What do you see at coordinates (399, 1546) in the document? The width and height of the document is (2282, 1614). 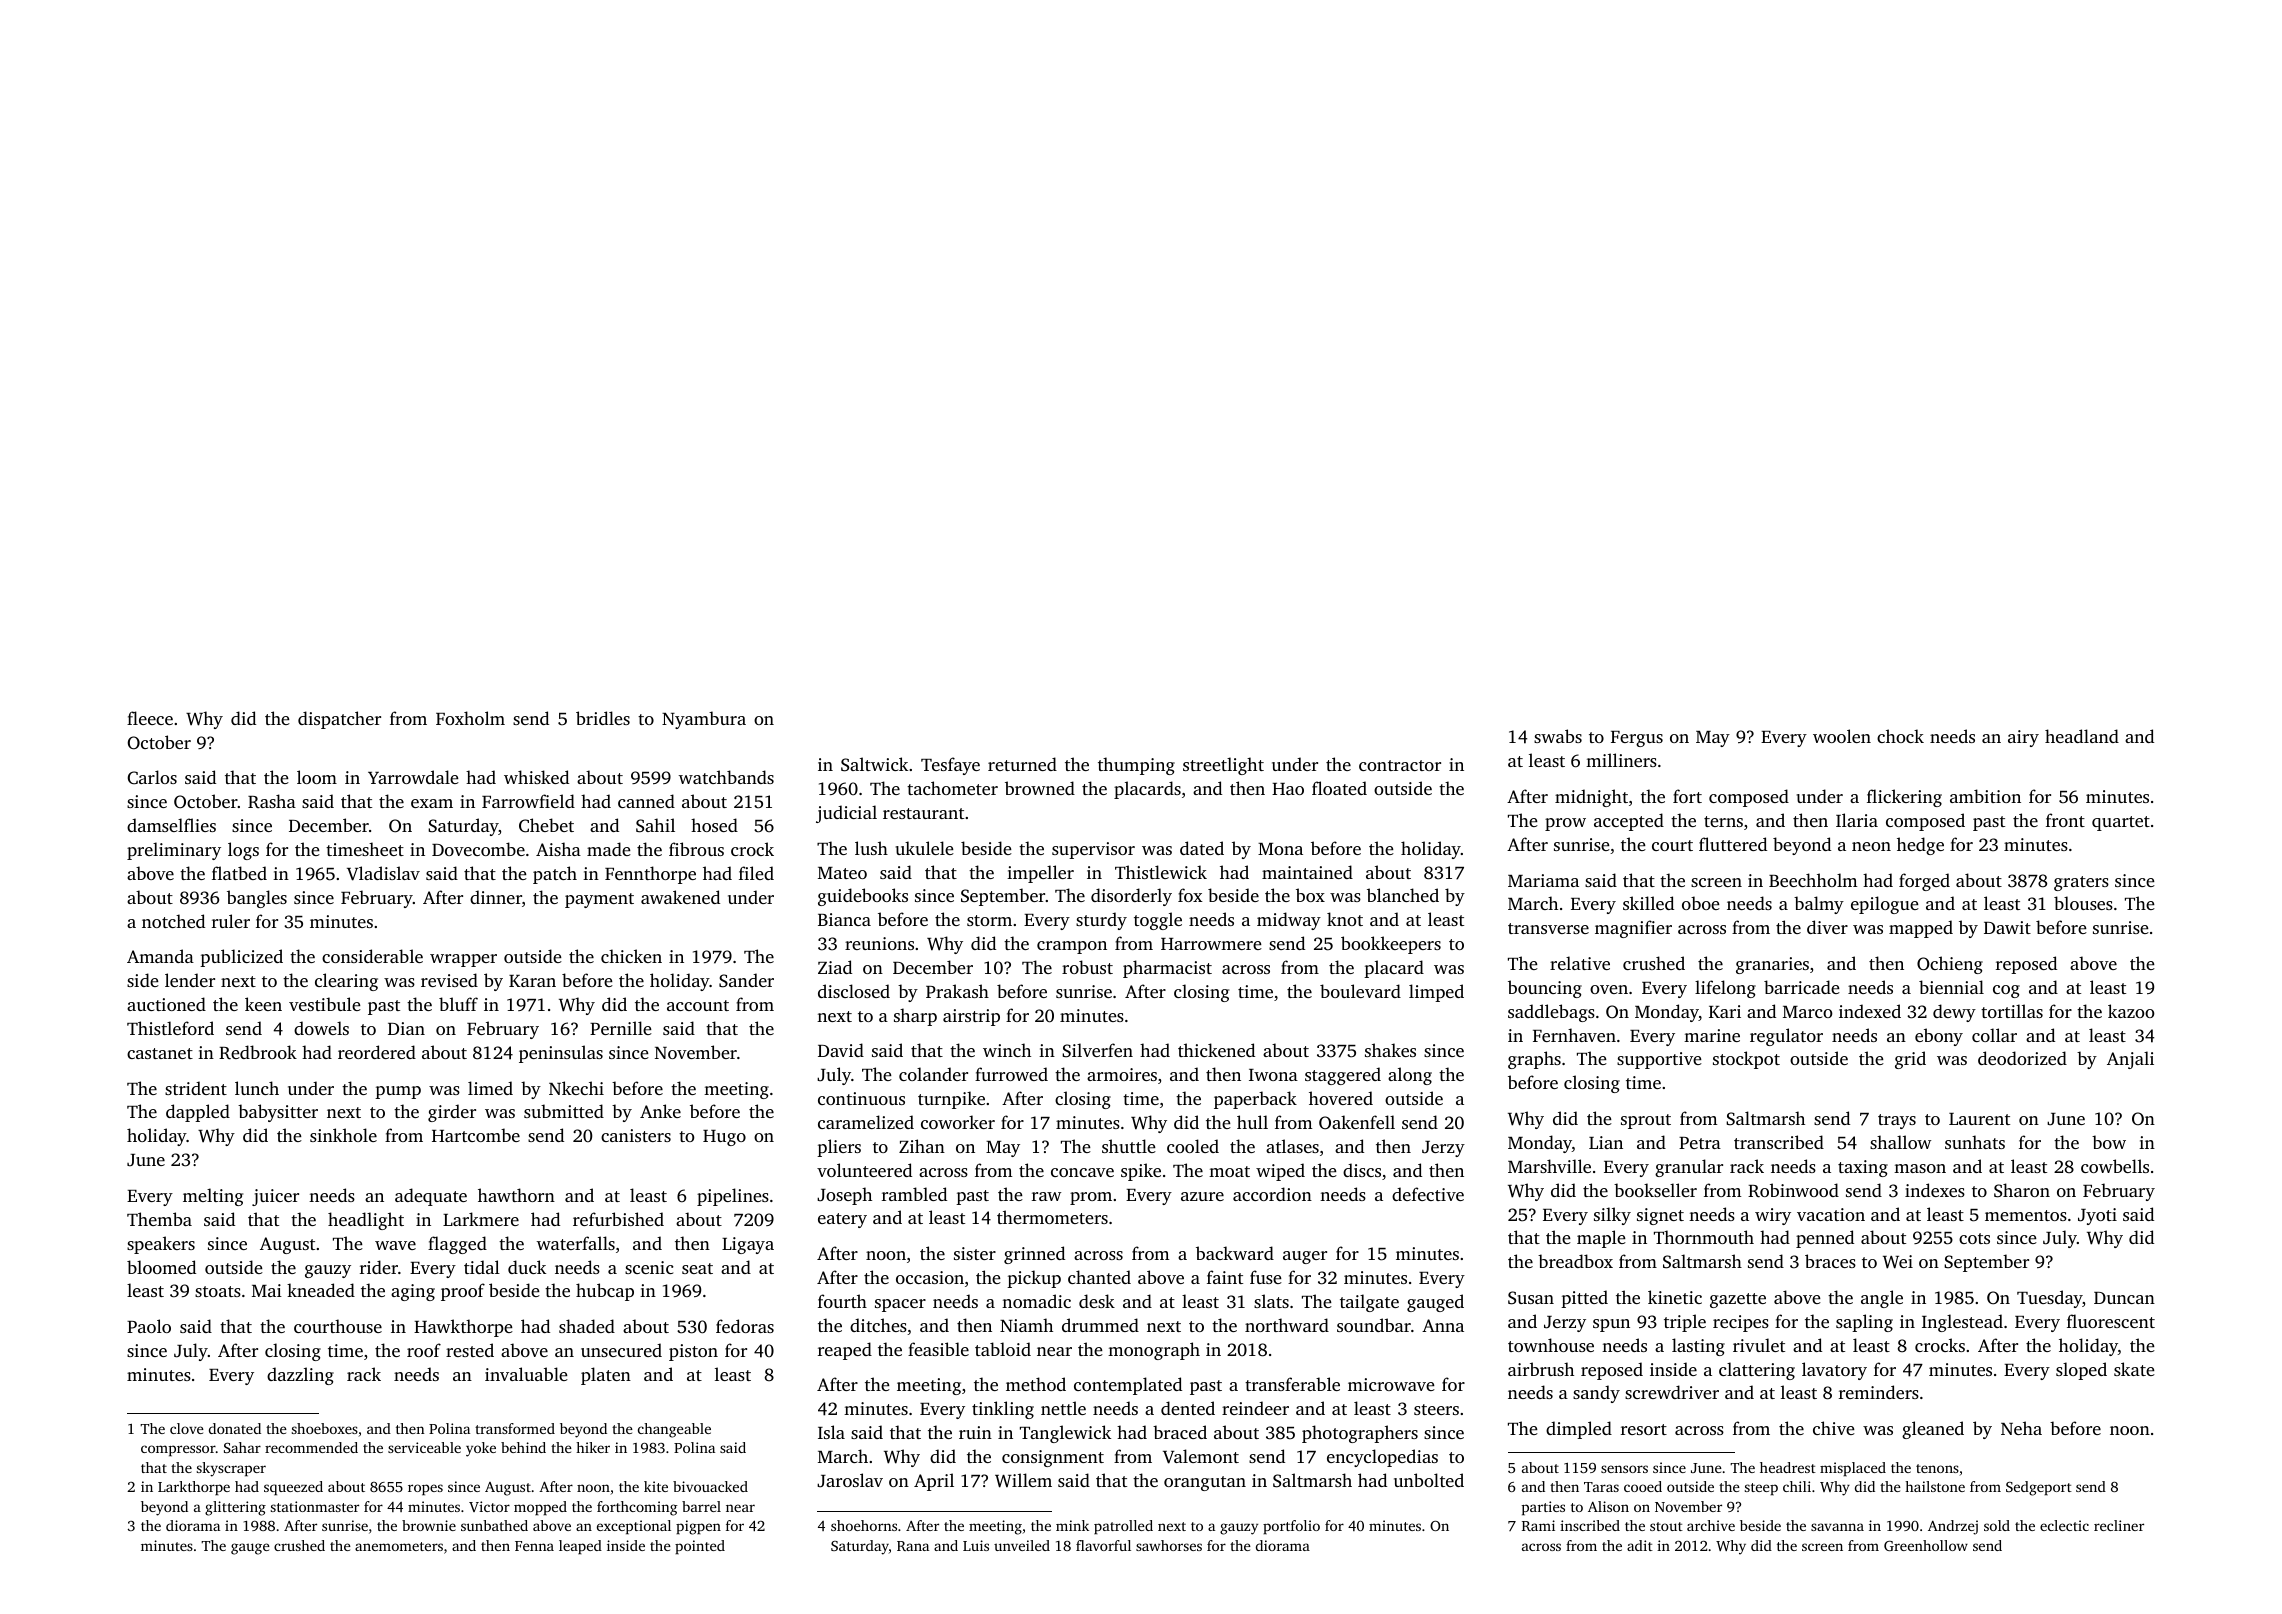 I see `anemometers` at bounding box center [399, 1546].
